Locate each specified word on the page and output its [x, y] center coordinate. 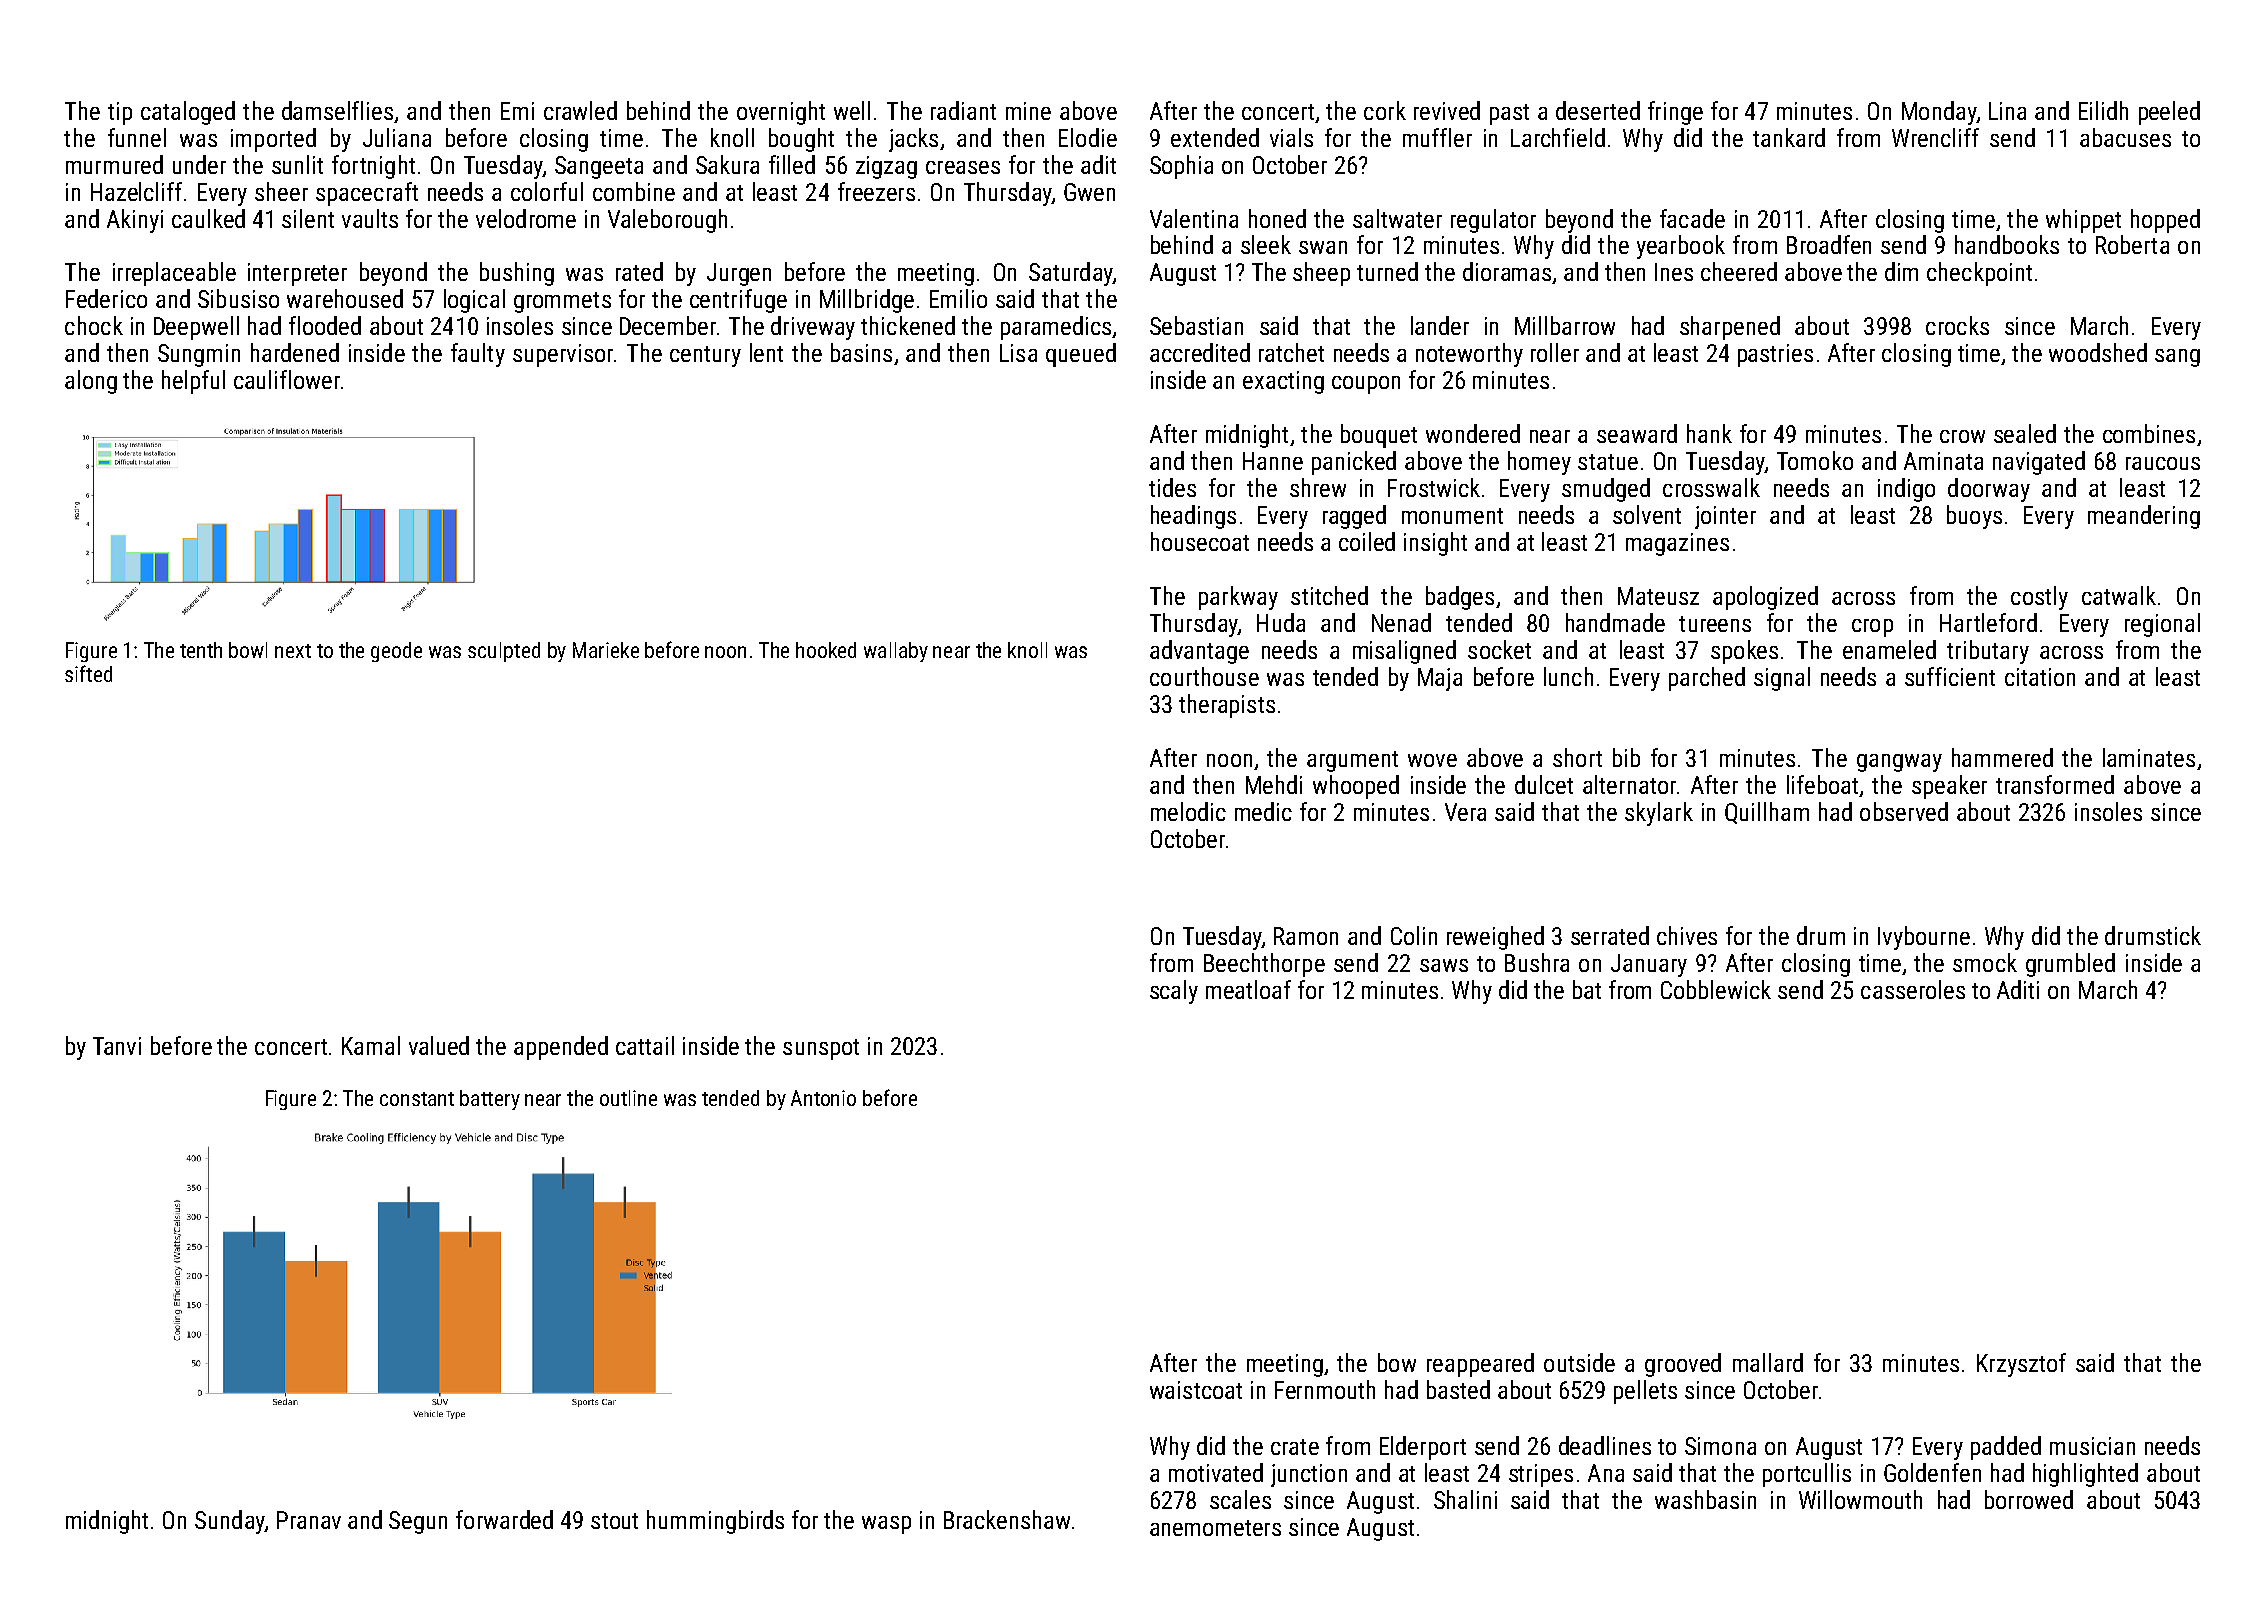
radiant [963, 110]
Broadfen [1829, 244]
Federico [106, 298]
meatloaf [1248, 989]
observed [1904, 811]
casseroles [1913, 989]
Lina [2007, 111]
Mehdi [1274, 784]
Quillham [1767, 813]
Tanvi [117, 1046]
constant [417, 1099]
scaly [1174, 992]
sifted [88, 673]
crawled [580, 110]
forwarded [504, 1519]
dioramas [1508, 273]
